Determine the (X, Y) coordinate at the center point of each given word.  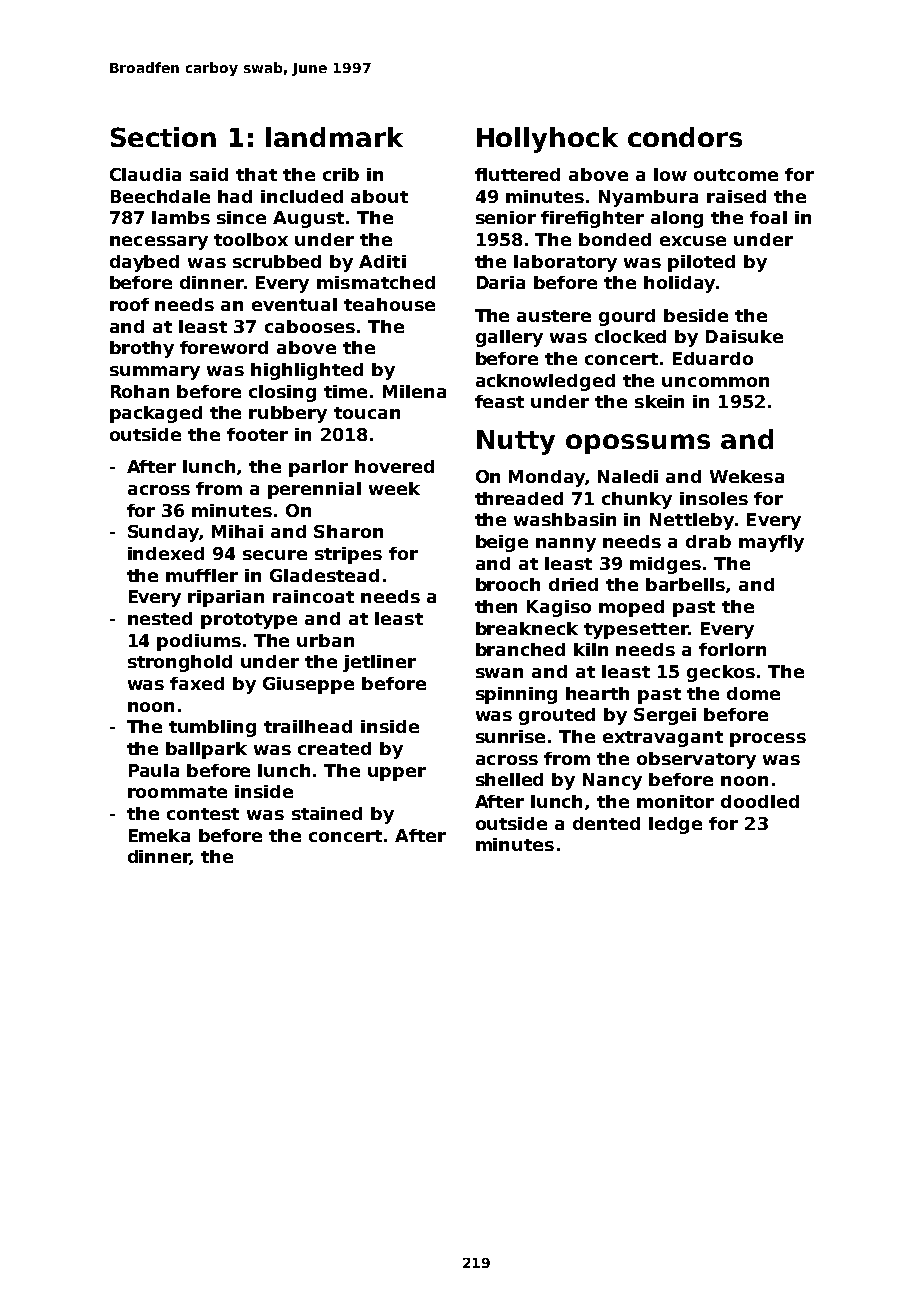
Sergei (665, 716)
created (334, 748)
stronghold (180, 663)
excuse (693, 241)
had (235, 196)
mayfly (771, 543)
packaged (156, 414)
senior (506, 217)
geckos (721, 673)
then (496, 606)
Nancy (612, 781)
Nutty (516, 442)
